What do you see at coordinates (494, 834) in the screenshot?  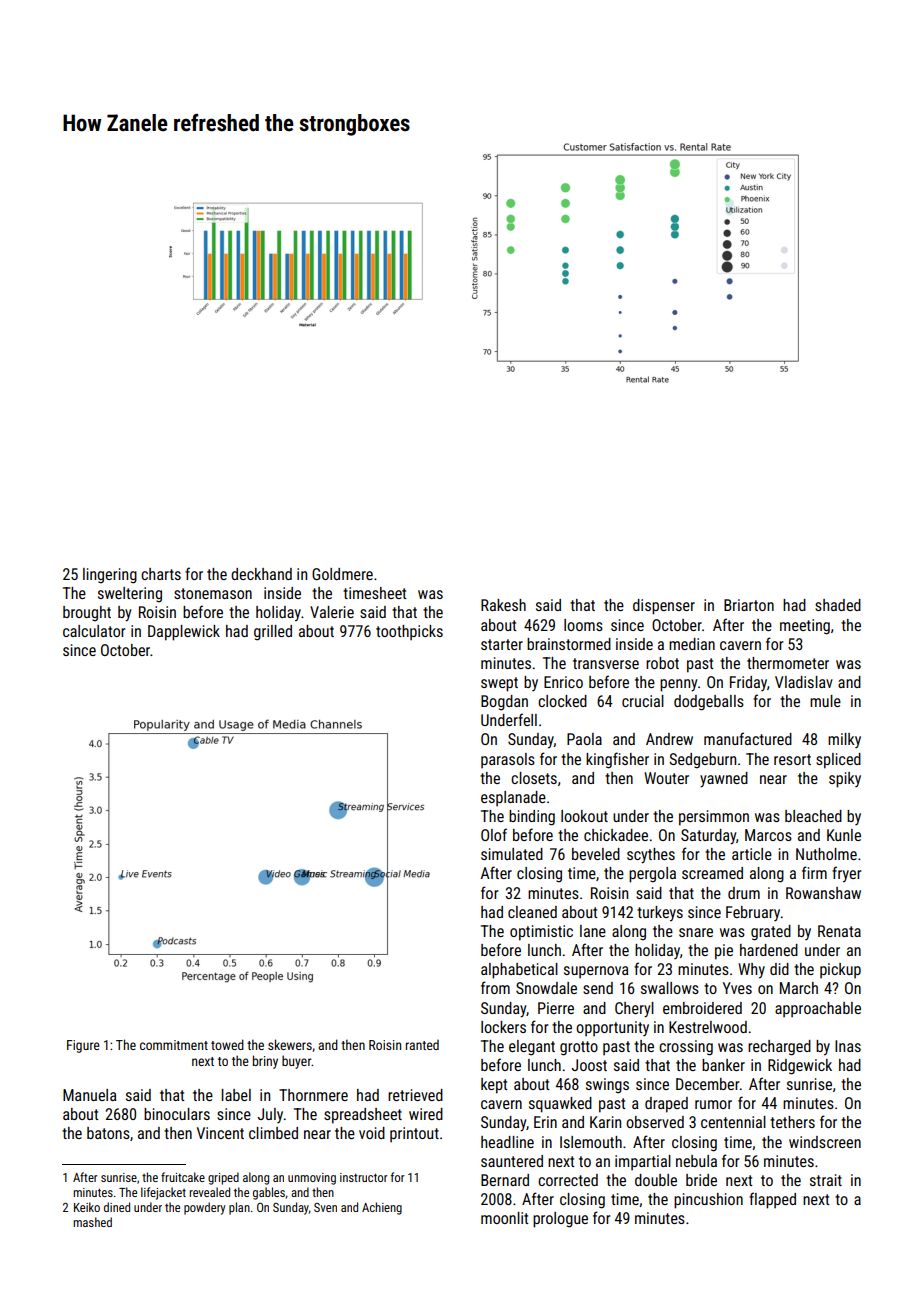 I see `Olof` at bounding box center [494, 834].
